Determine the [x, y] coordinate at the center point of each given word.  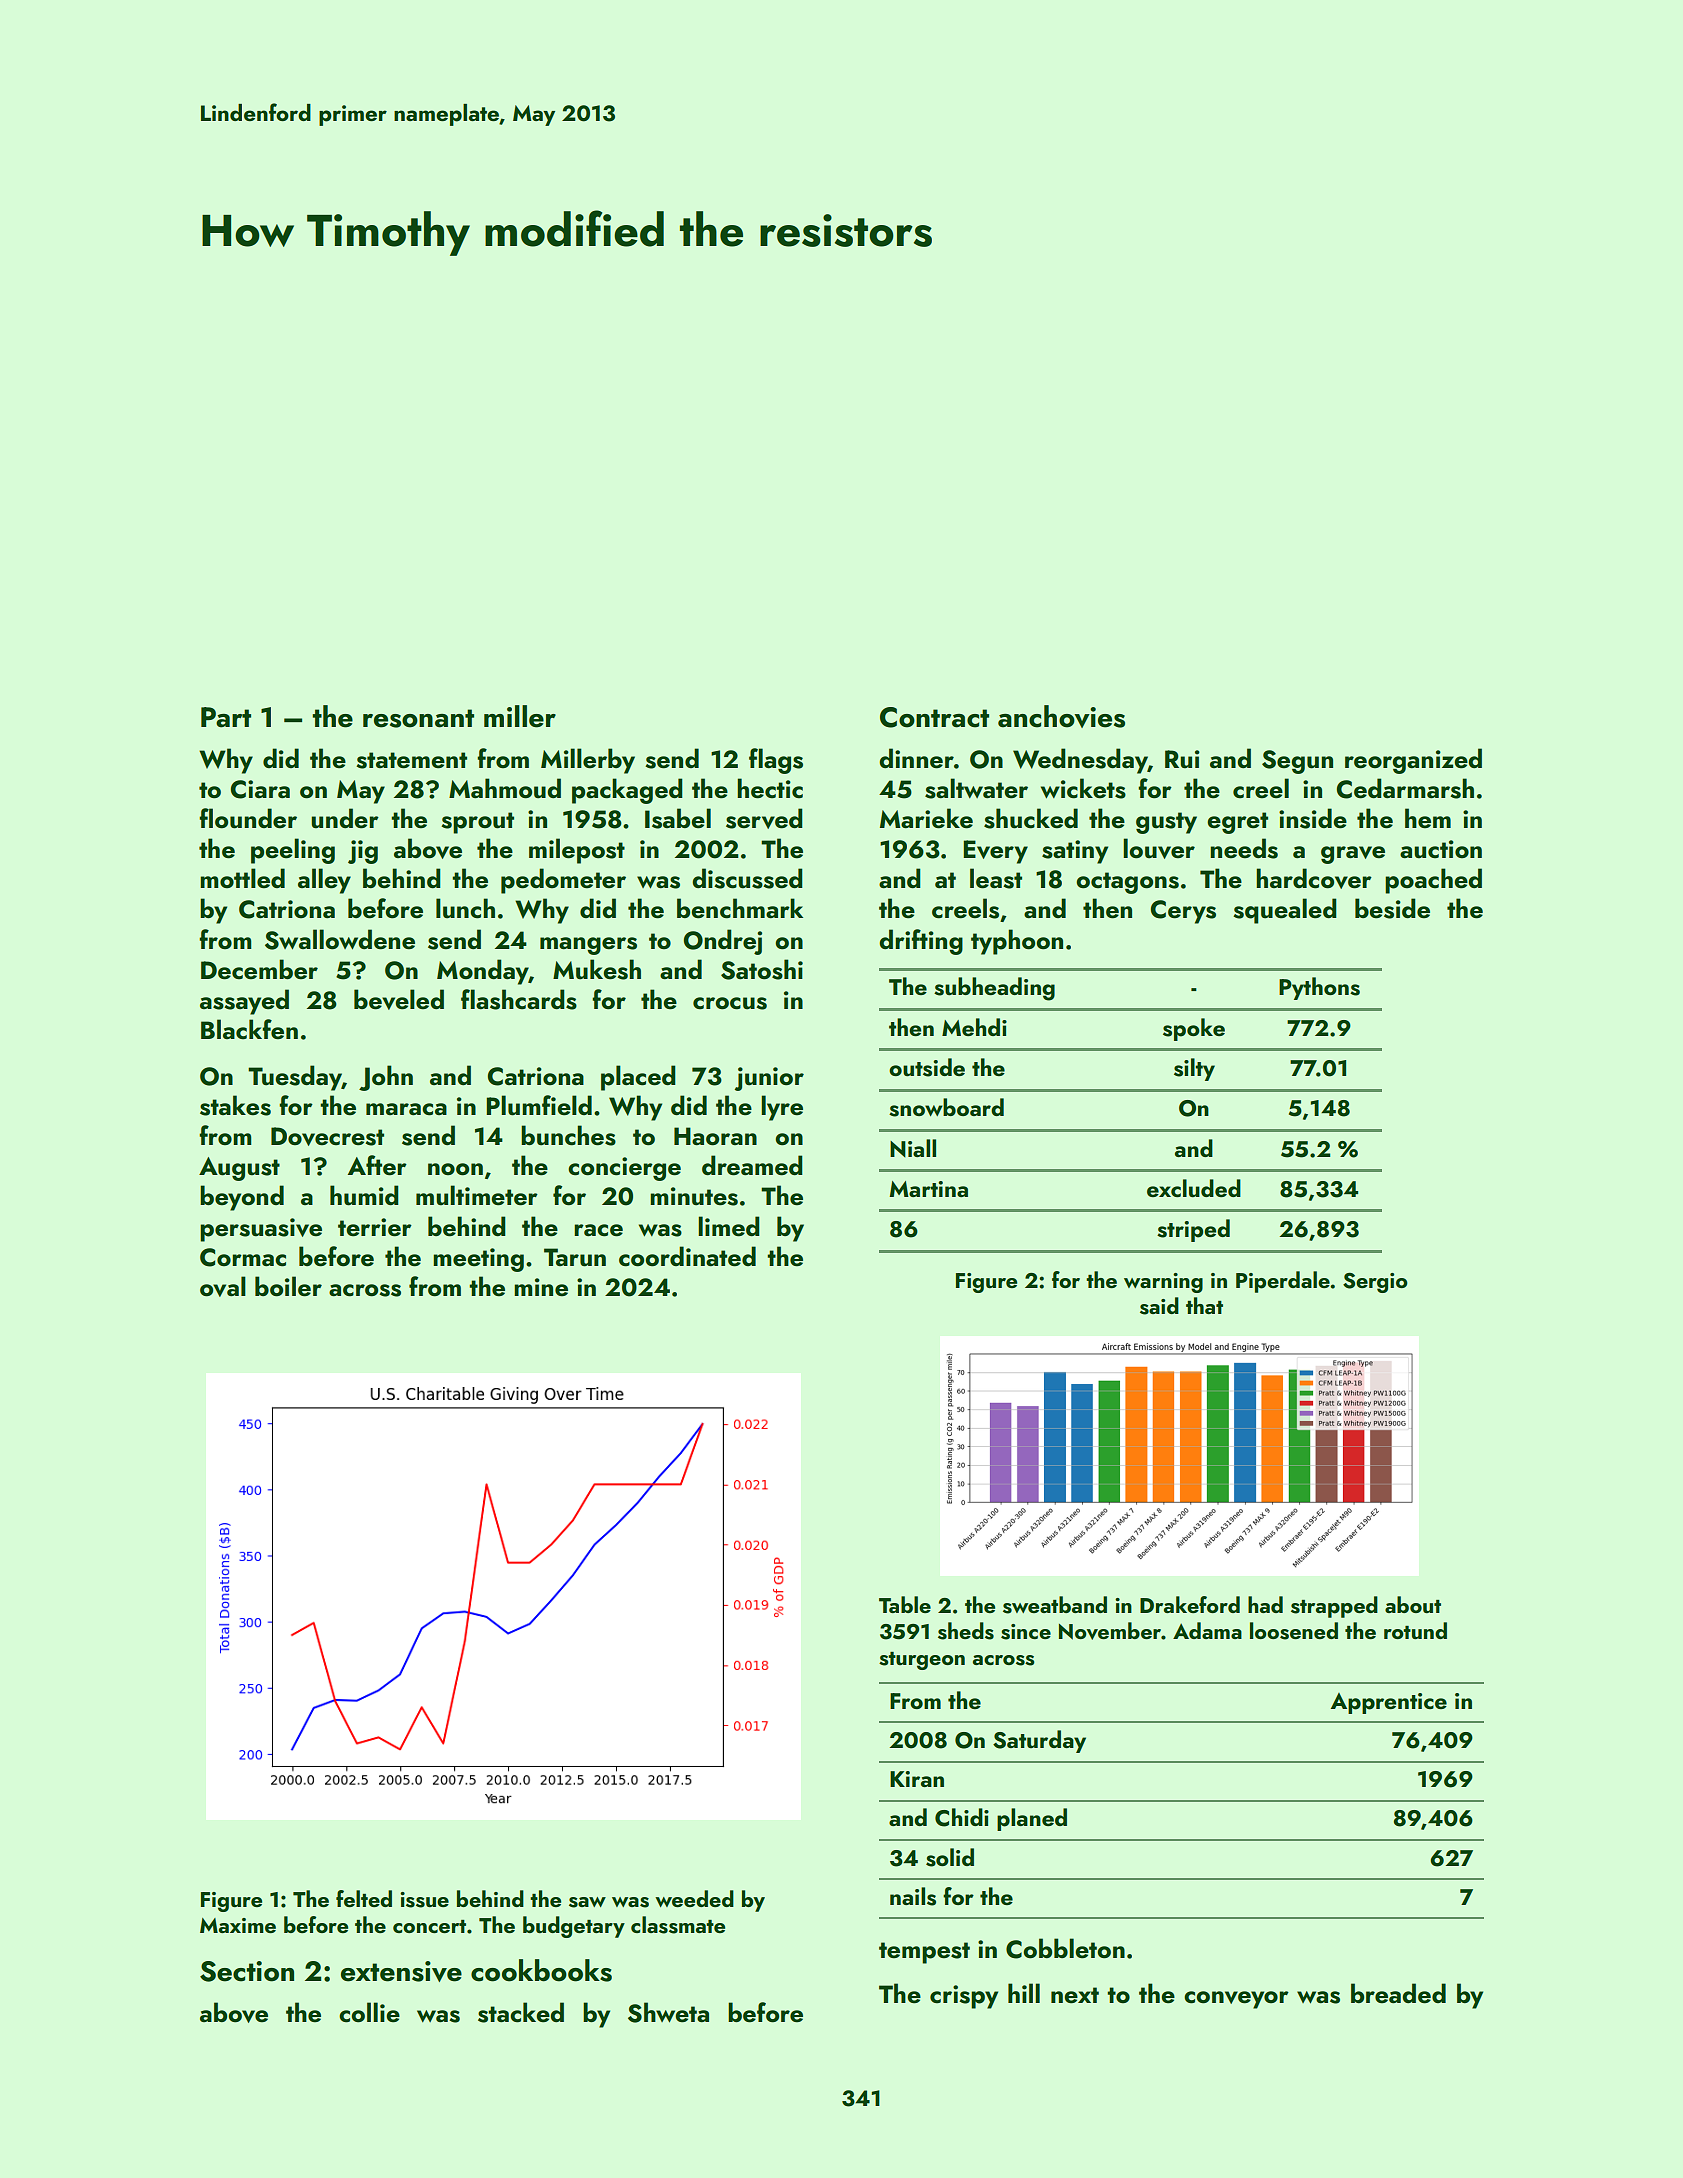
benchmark [740, 908]
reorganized [1413, 761]
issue [424, 1900]
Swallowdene [340, 939]
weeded [694, 1898]
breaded [1398, 1993]
